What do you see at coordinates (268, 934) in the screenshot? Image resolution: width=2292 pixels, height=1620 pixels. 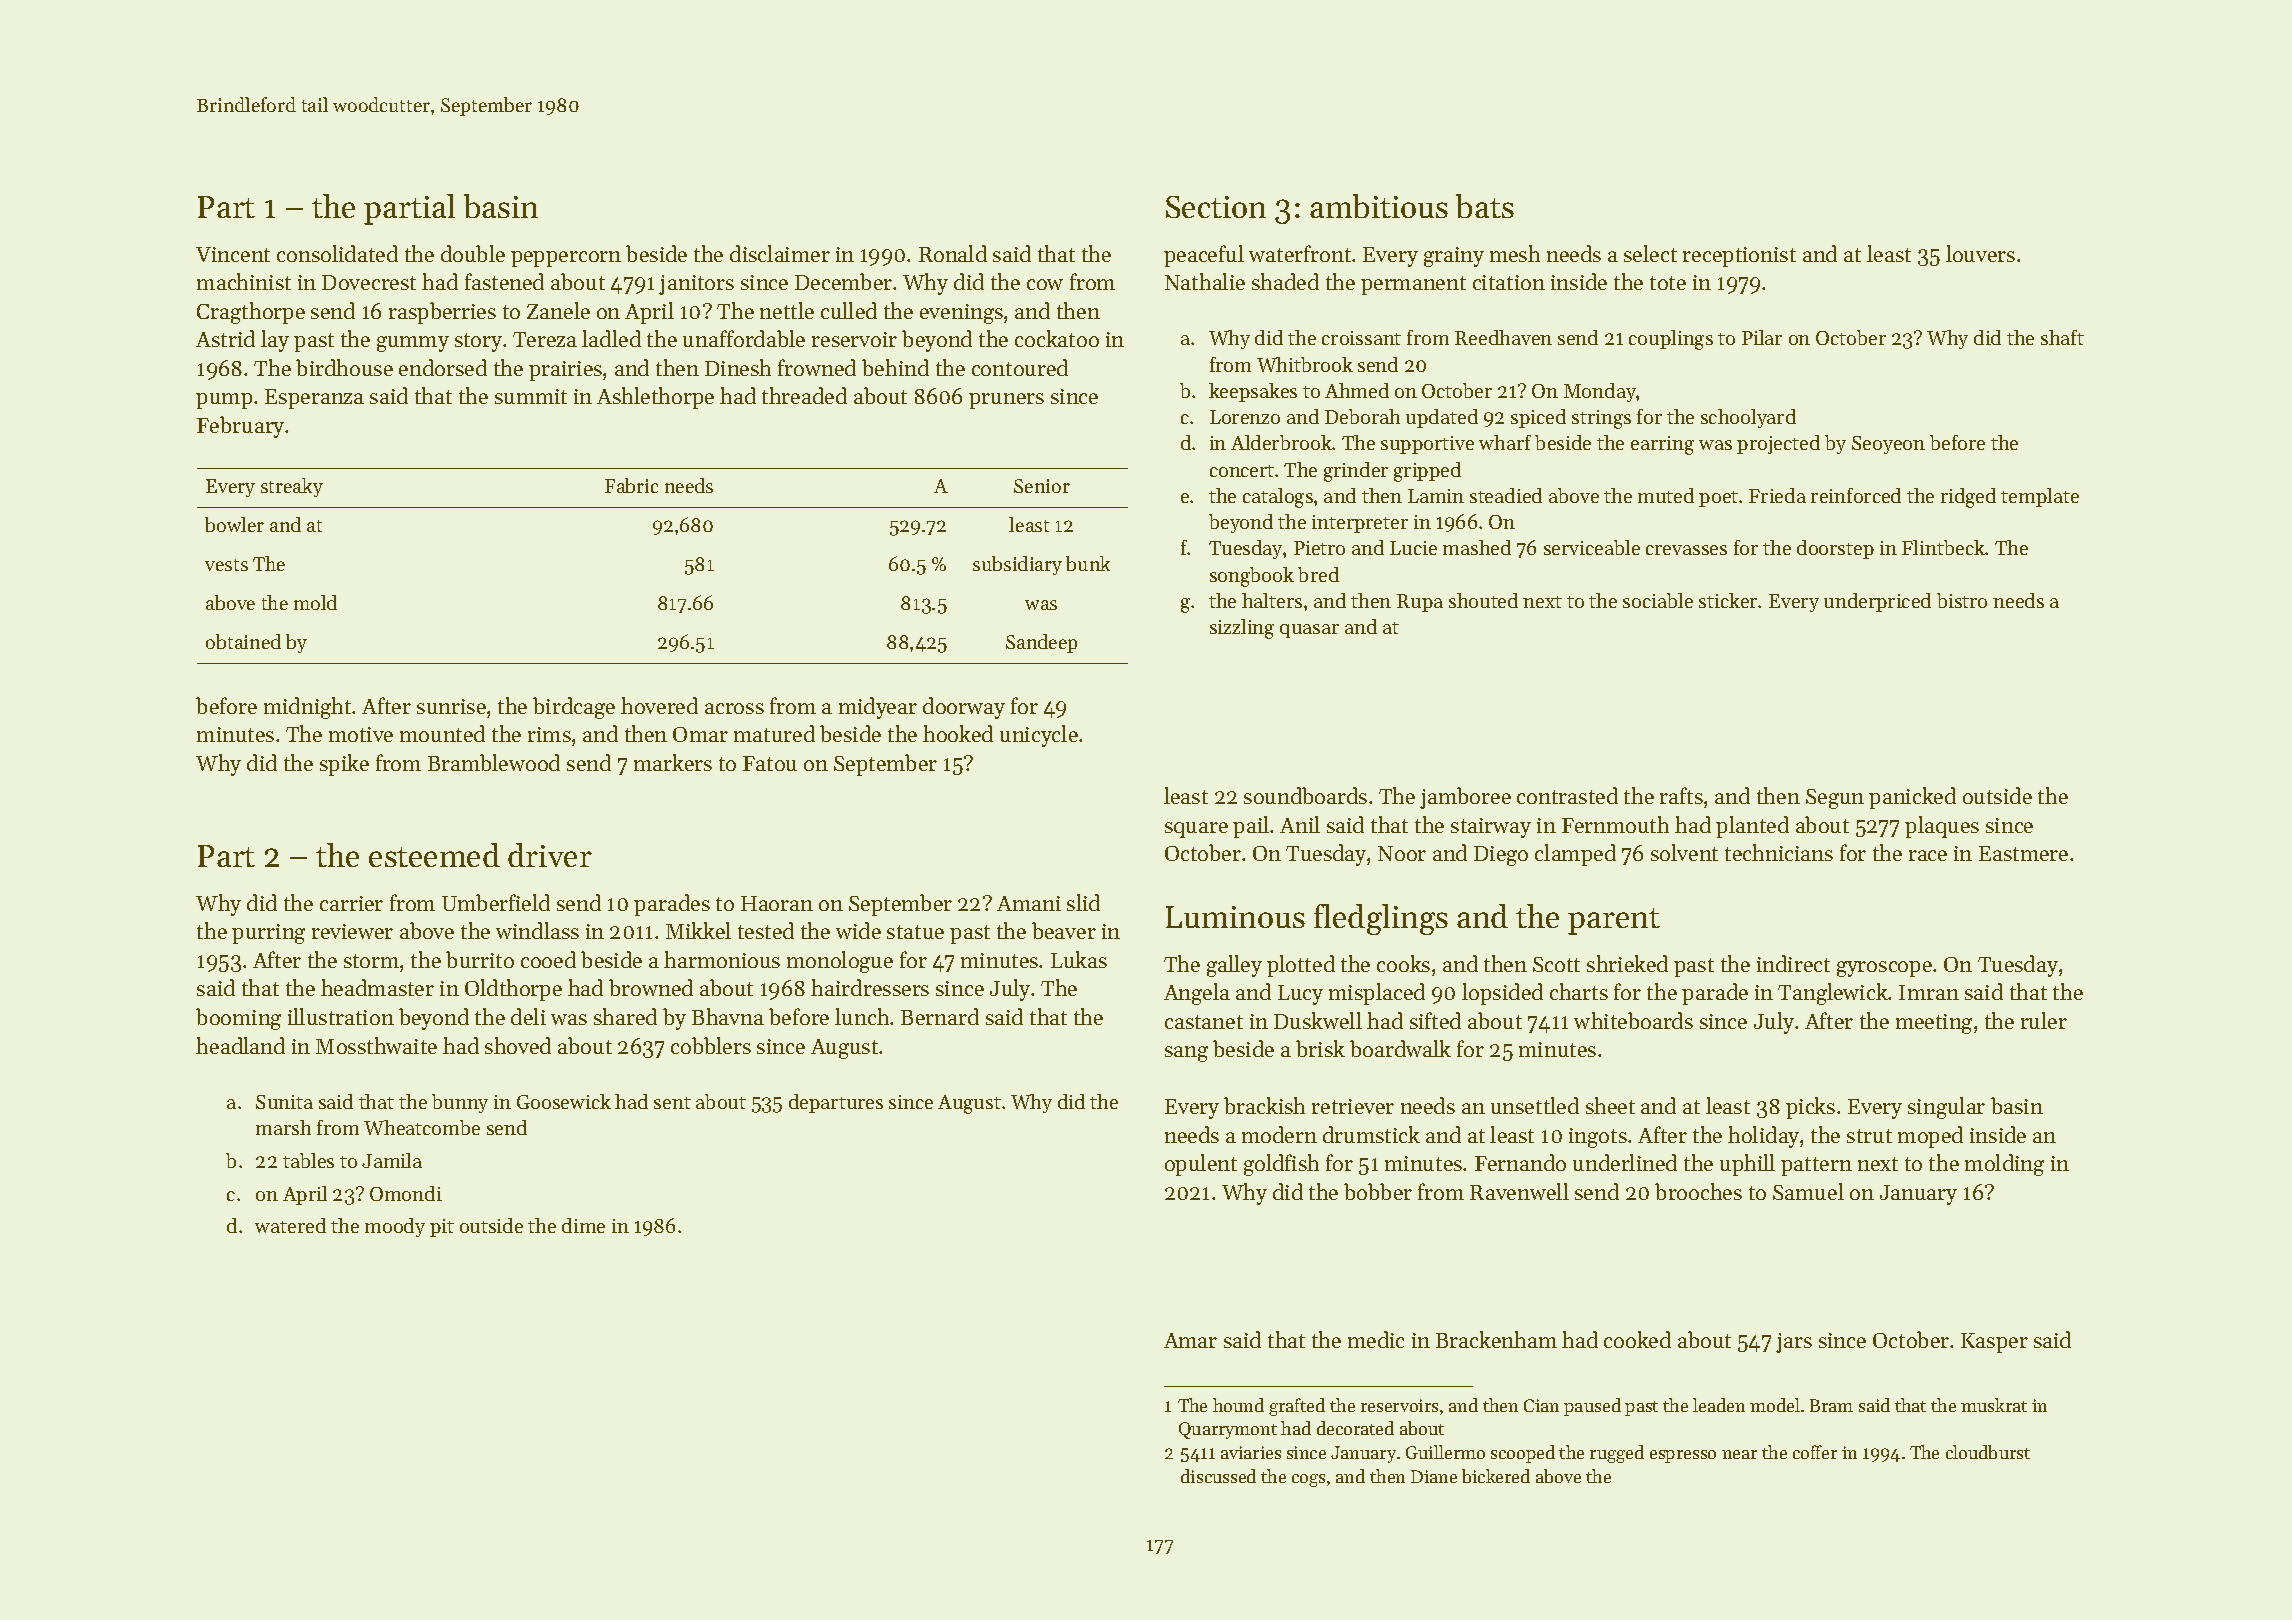 I see `purring` at bounding box center [268, 934].
